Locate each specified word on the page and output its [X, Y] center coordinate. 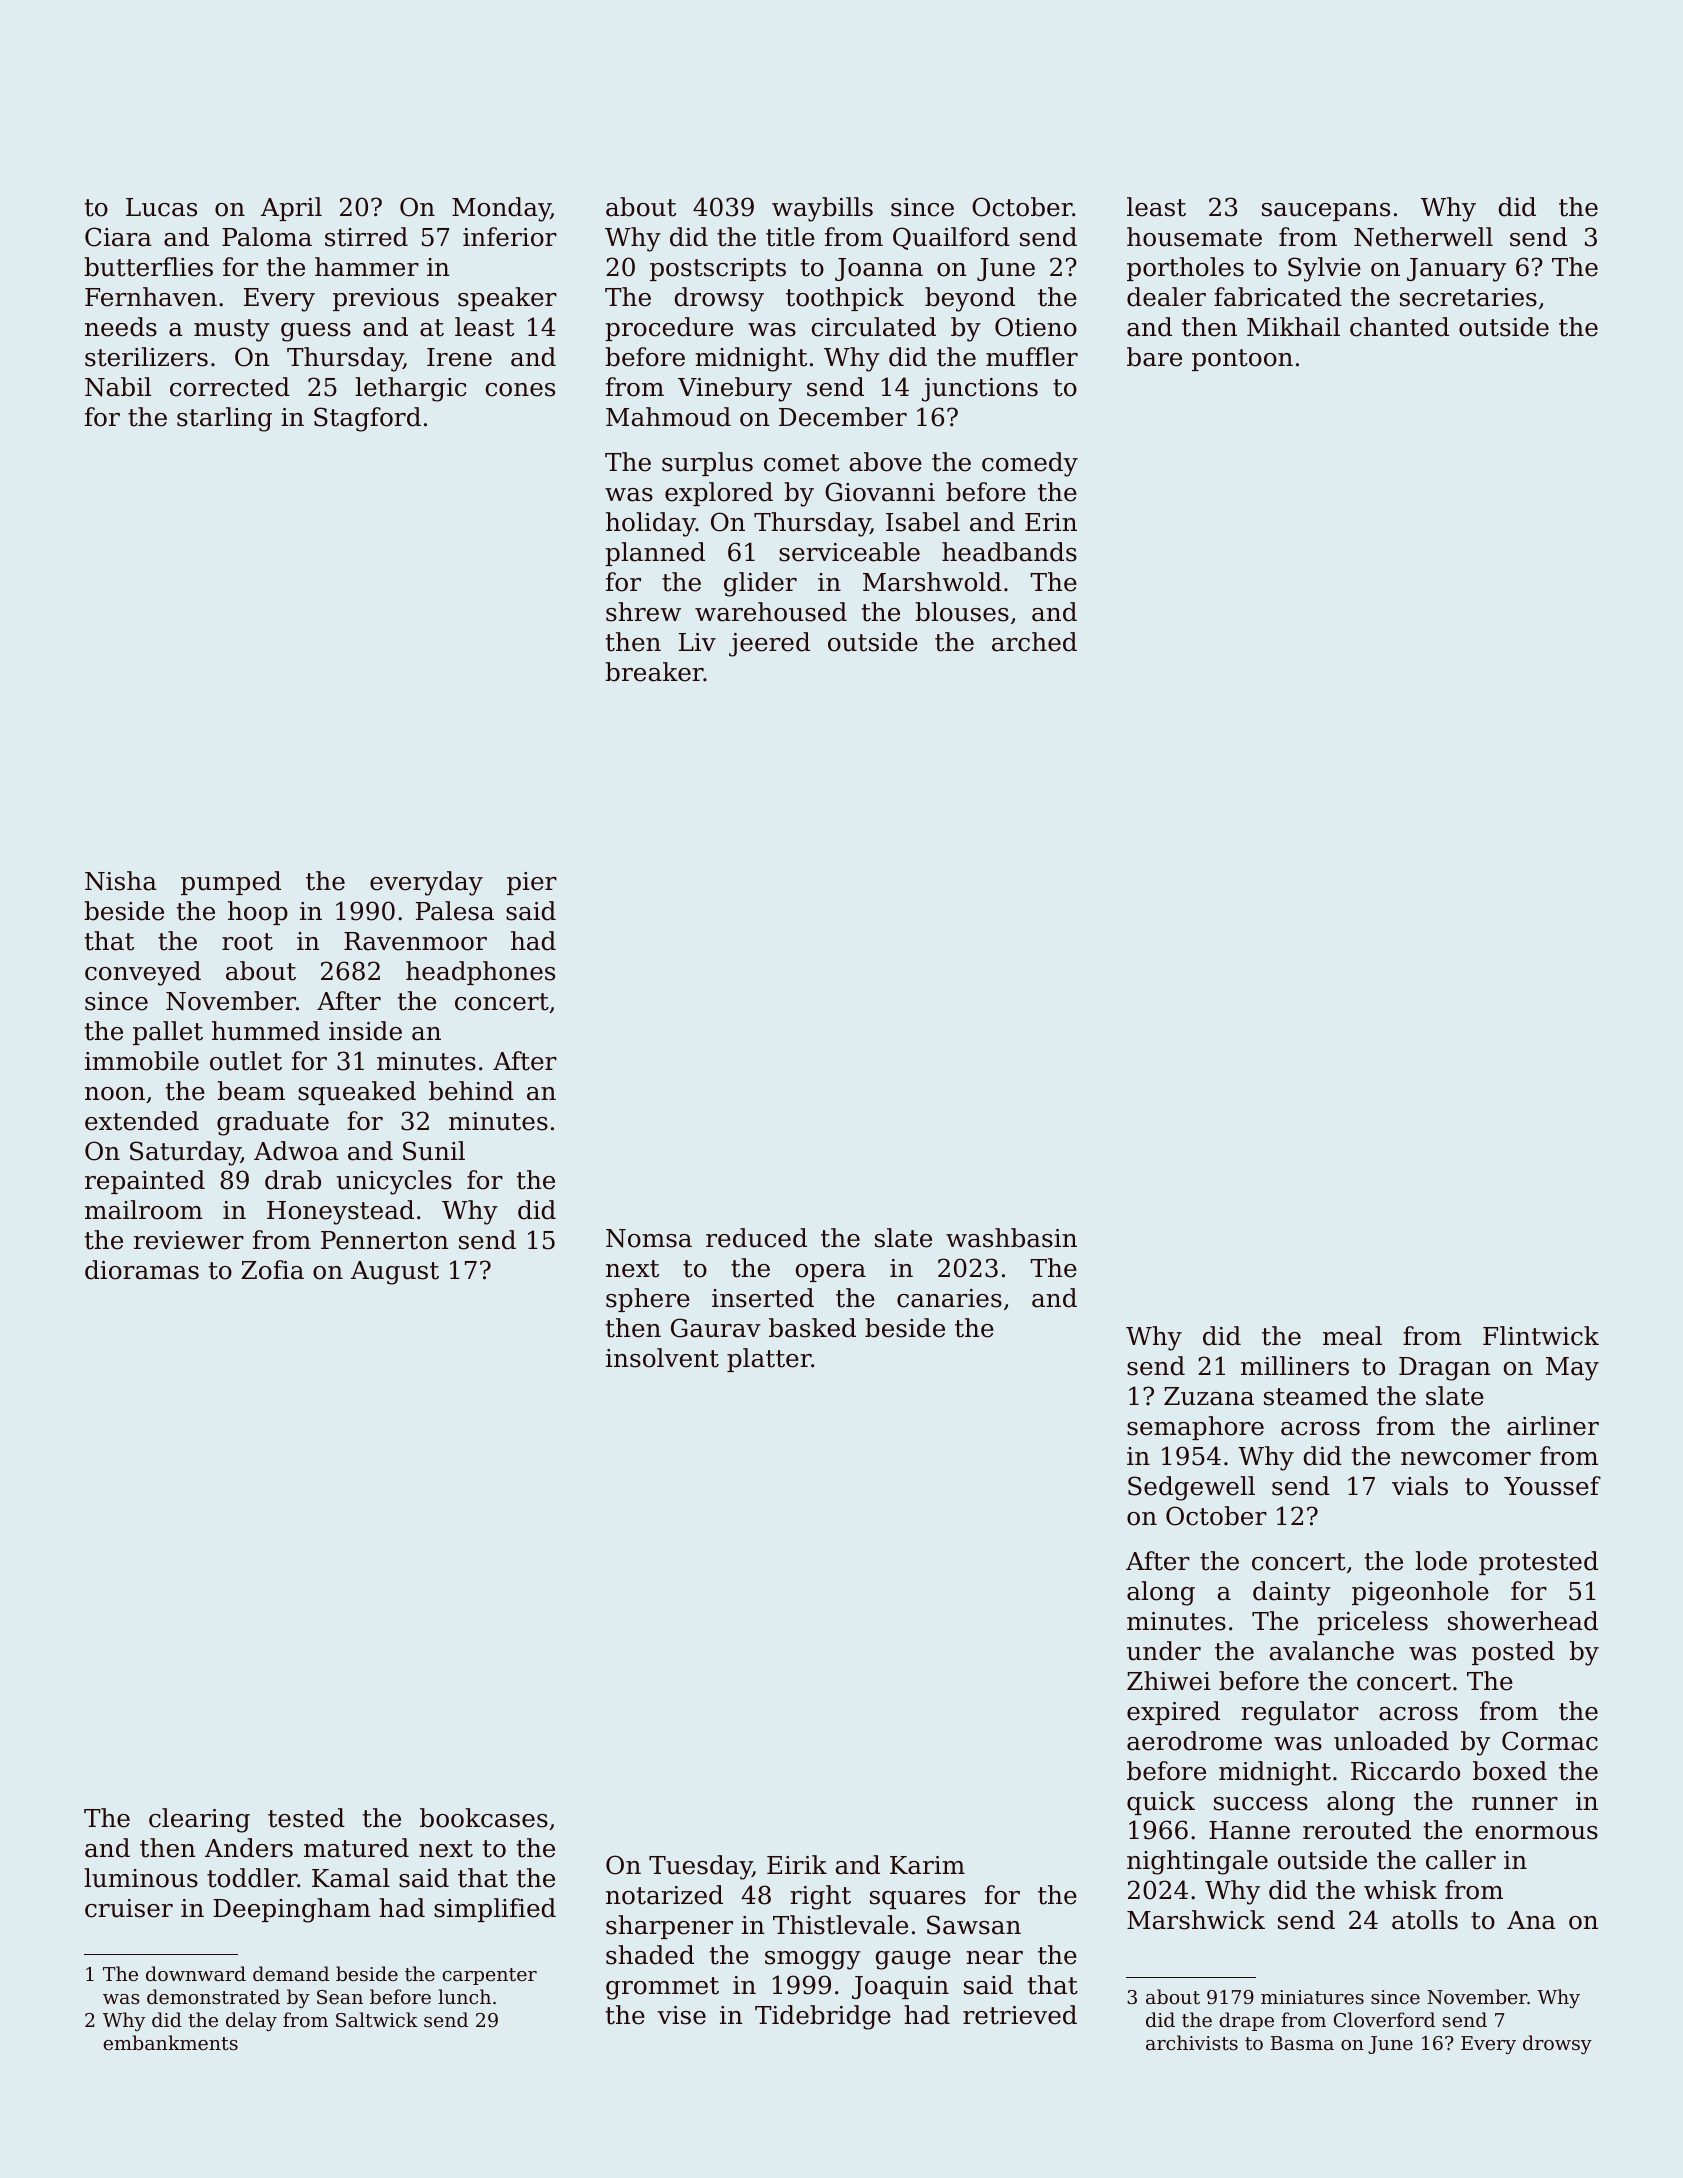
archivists [1192, 2042]
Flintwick [1541, 1336]
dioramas [142, 1270]
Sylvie [1324, 269]
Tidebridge [823, 2017]
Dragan [1445, 1369]
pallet [168, 1033]
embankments [170, 2042]
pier [532, 883]
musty [232, 330]
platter [769, 1360]
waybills [822, 209]
